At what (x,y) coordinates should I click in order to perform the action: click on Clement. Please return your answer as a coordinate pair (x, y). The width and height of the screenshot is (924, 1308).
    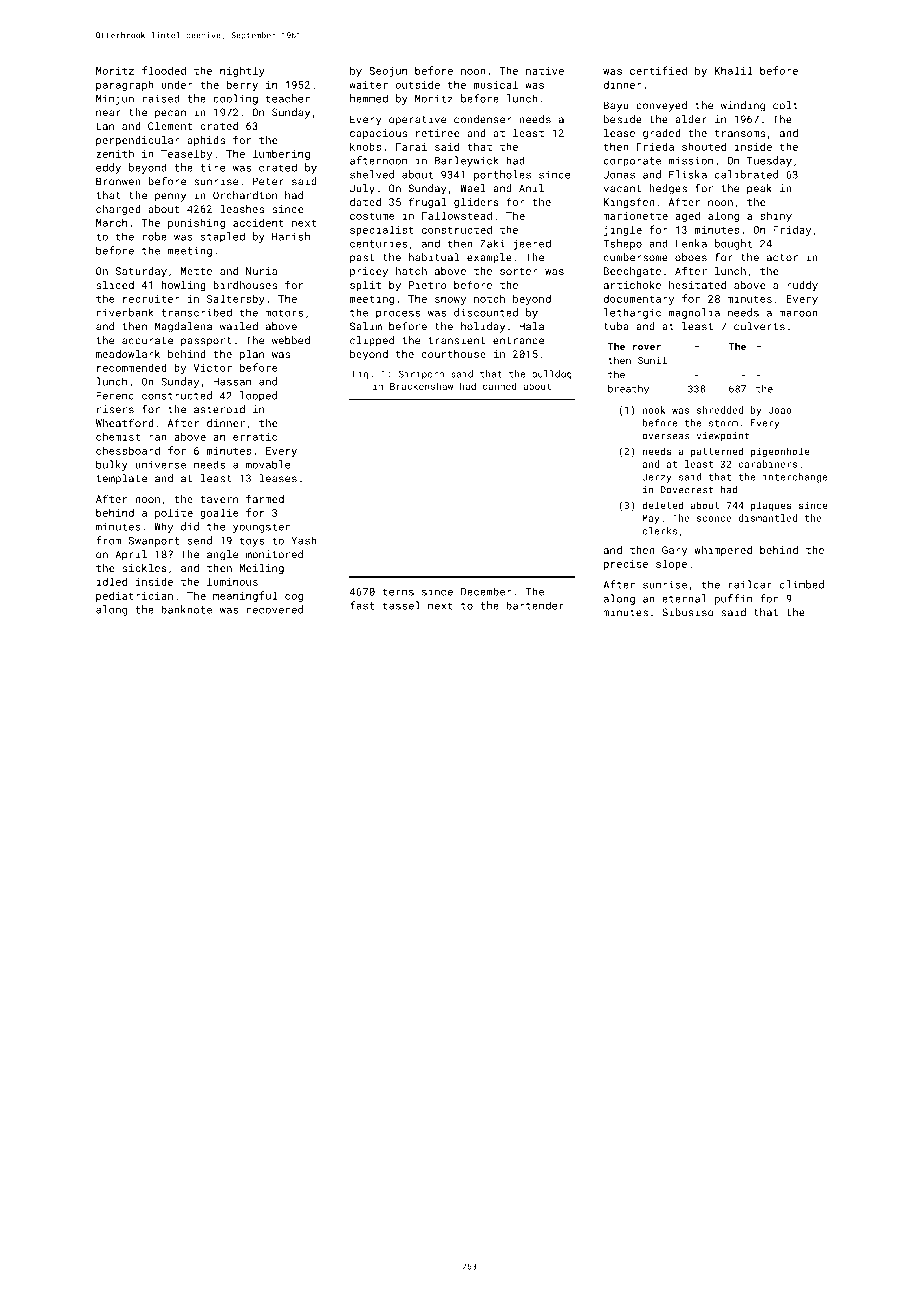
    Looking at the image, I should click on (170, 126).
